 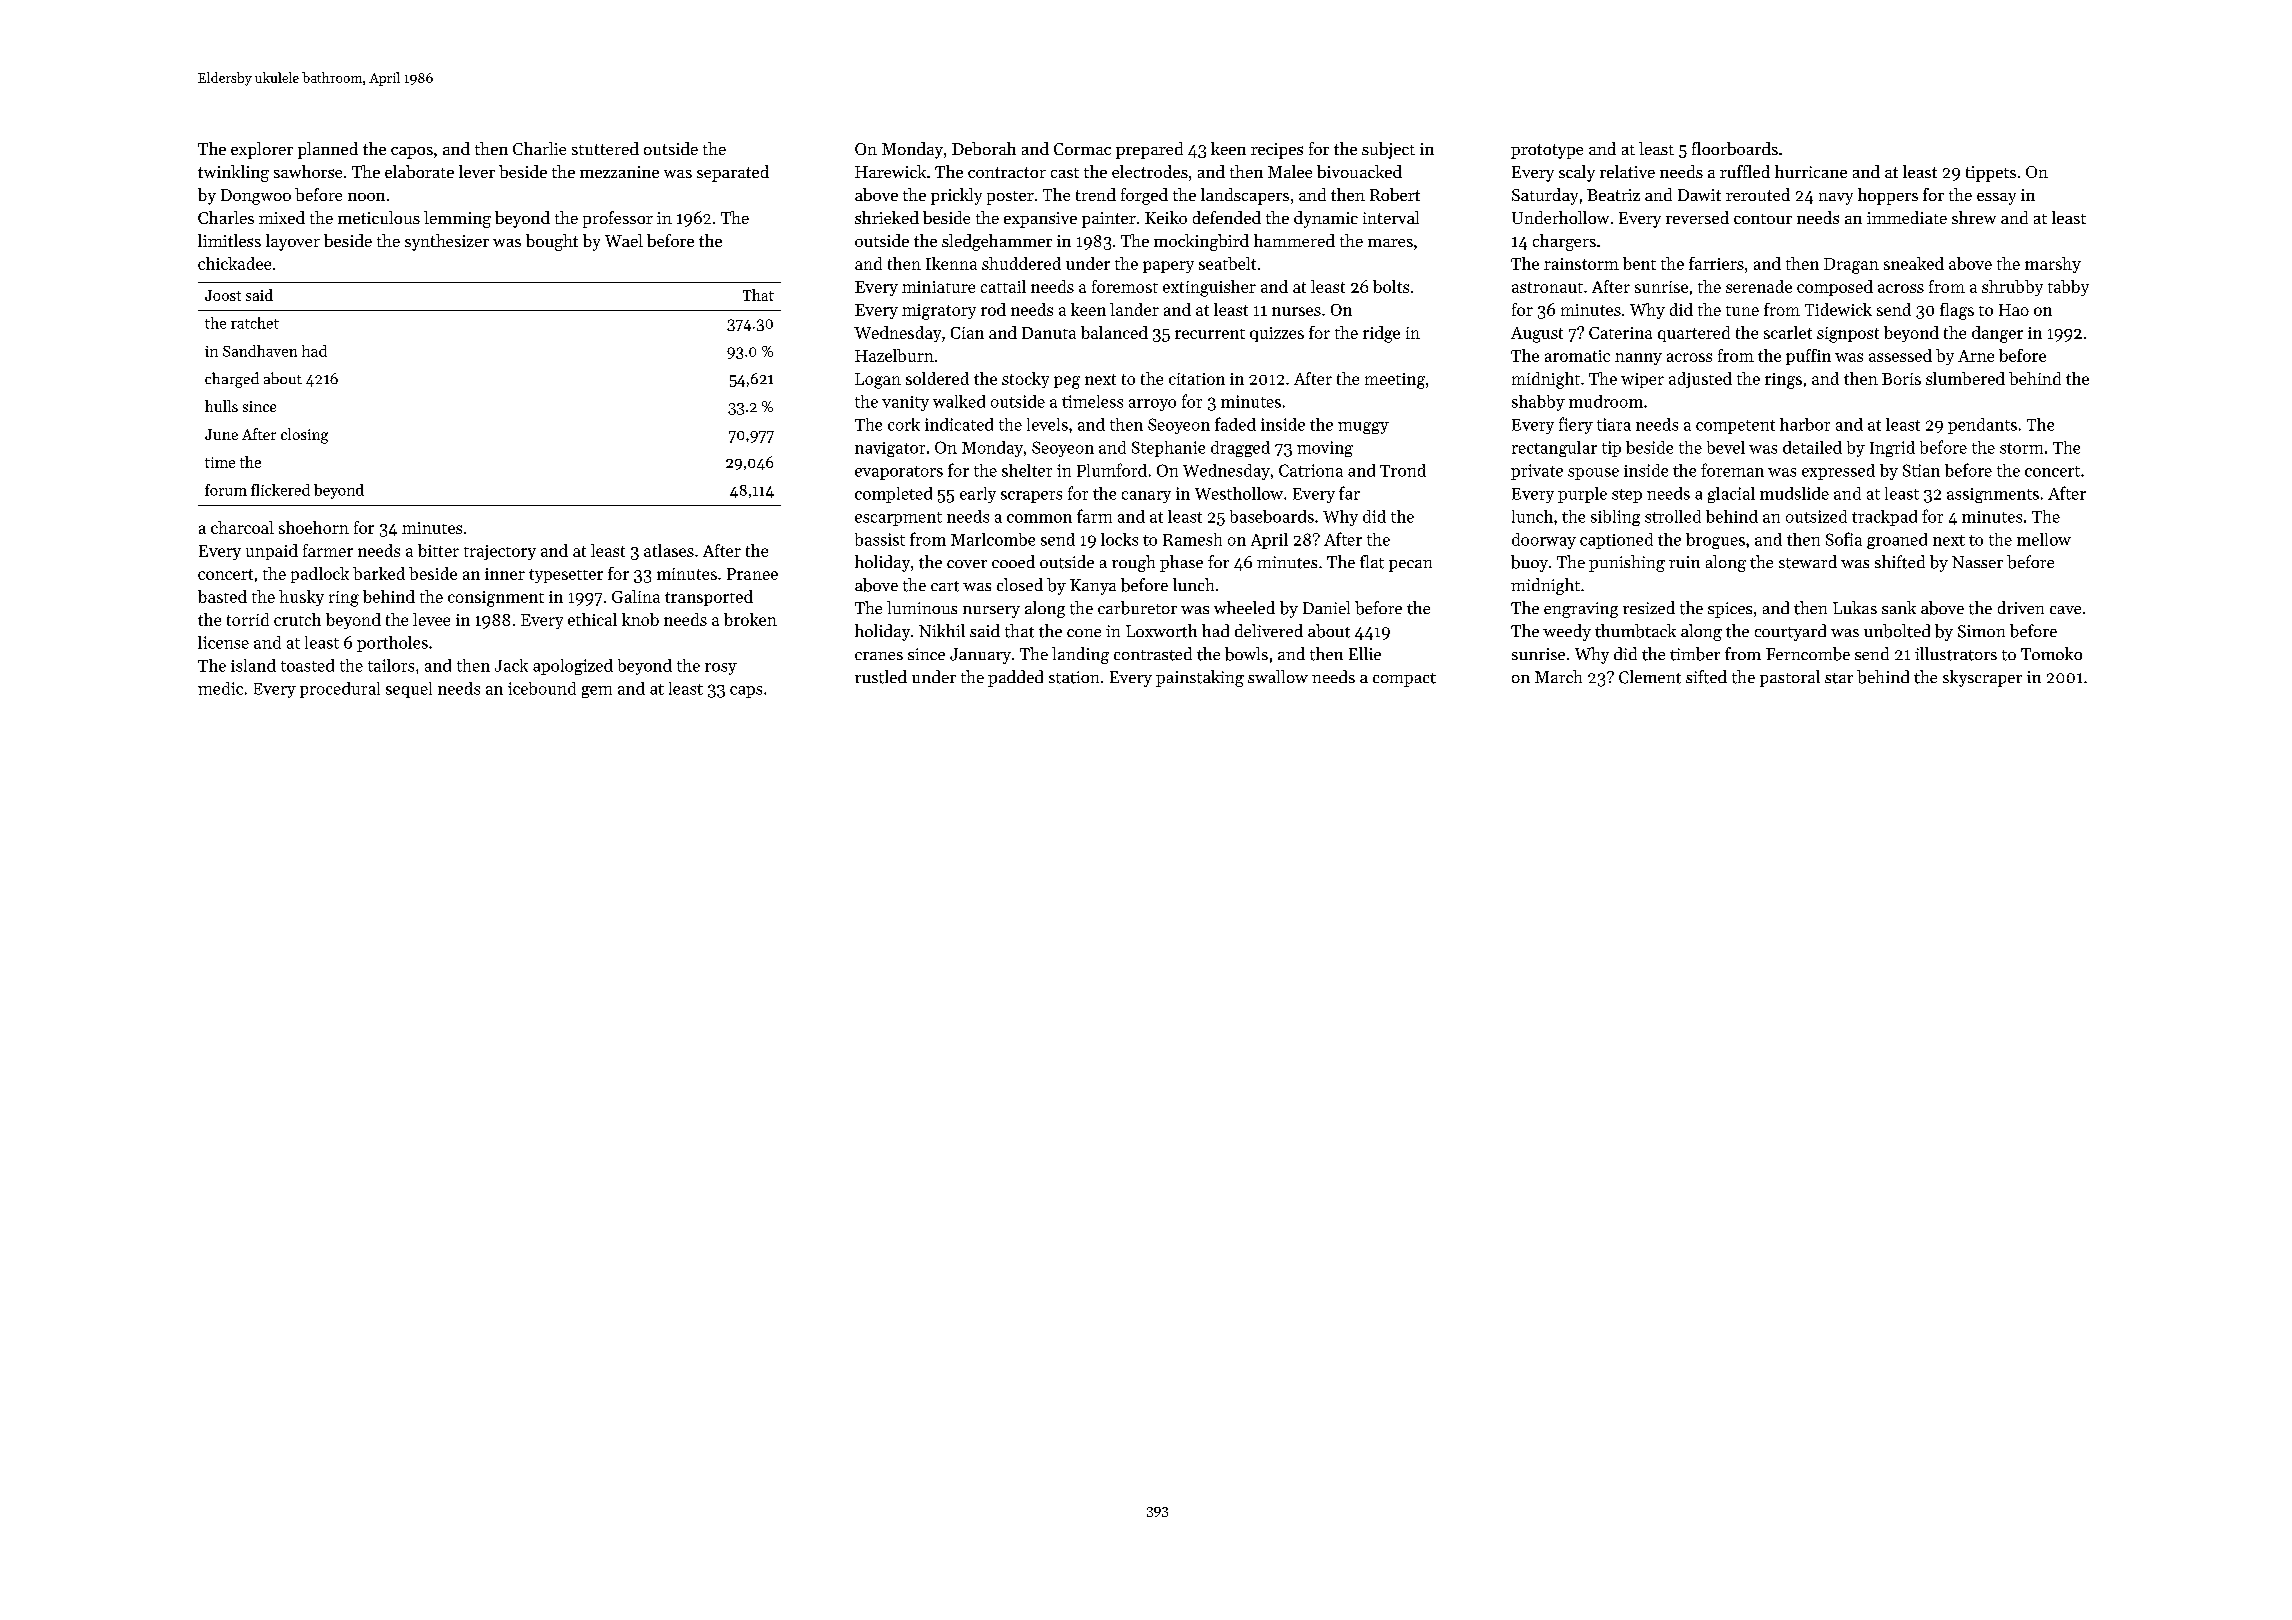 What do you see at coordinates (1192, 539) in the image?
I see `Ramesh` at bounding box center [1192, 539].
